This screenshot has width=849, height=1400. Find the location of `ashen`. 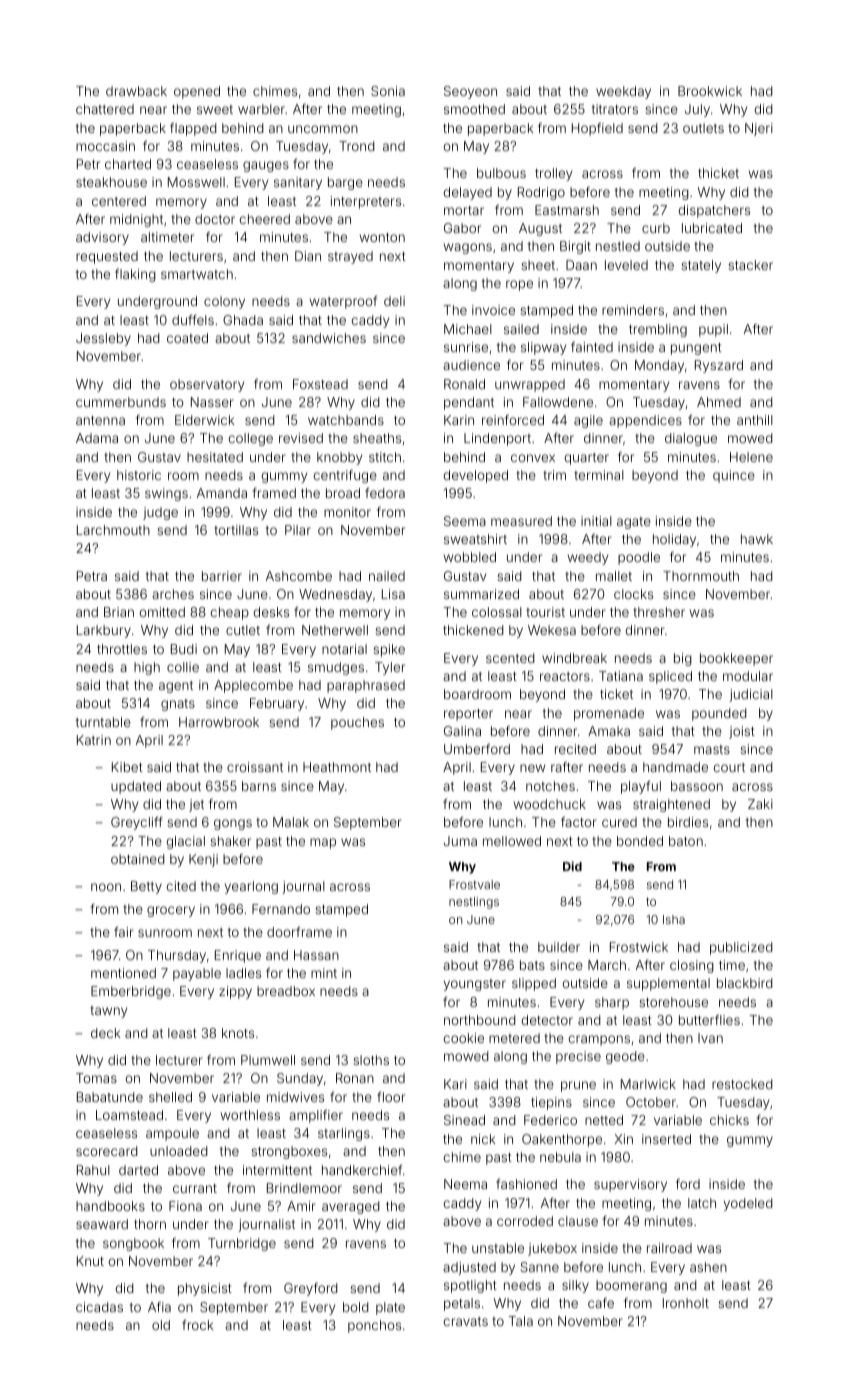

ashen is located at coordinates (708, 1267).
